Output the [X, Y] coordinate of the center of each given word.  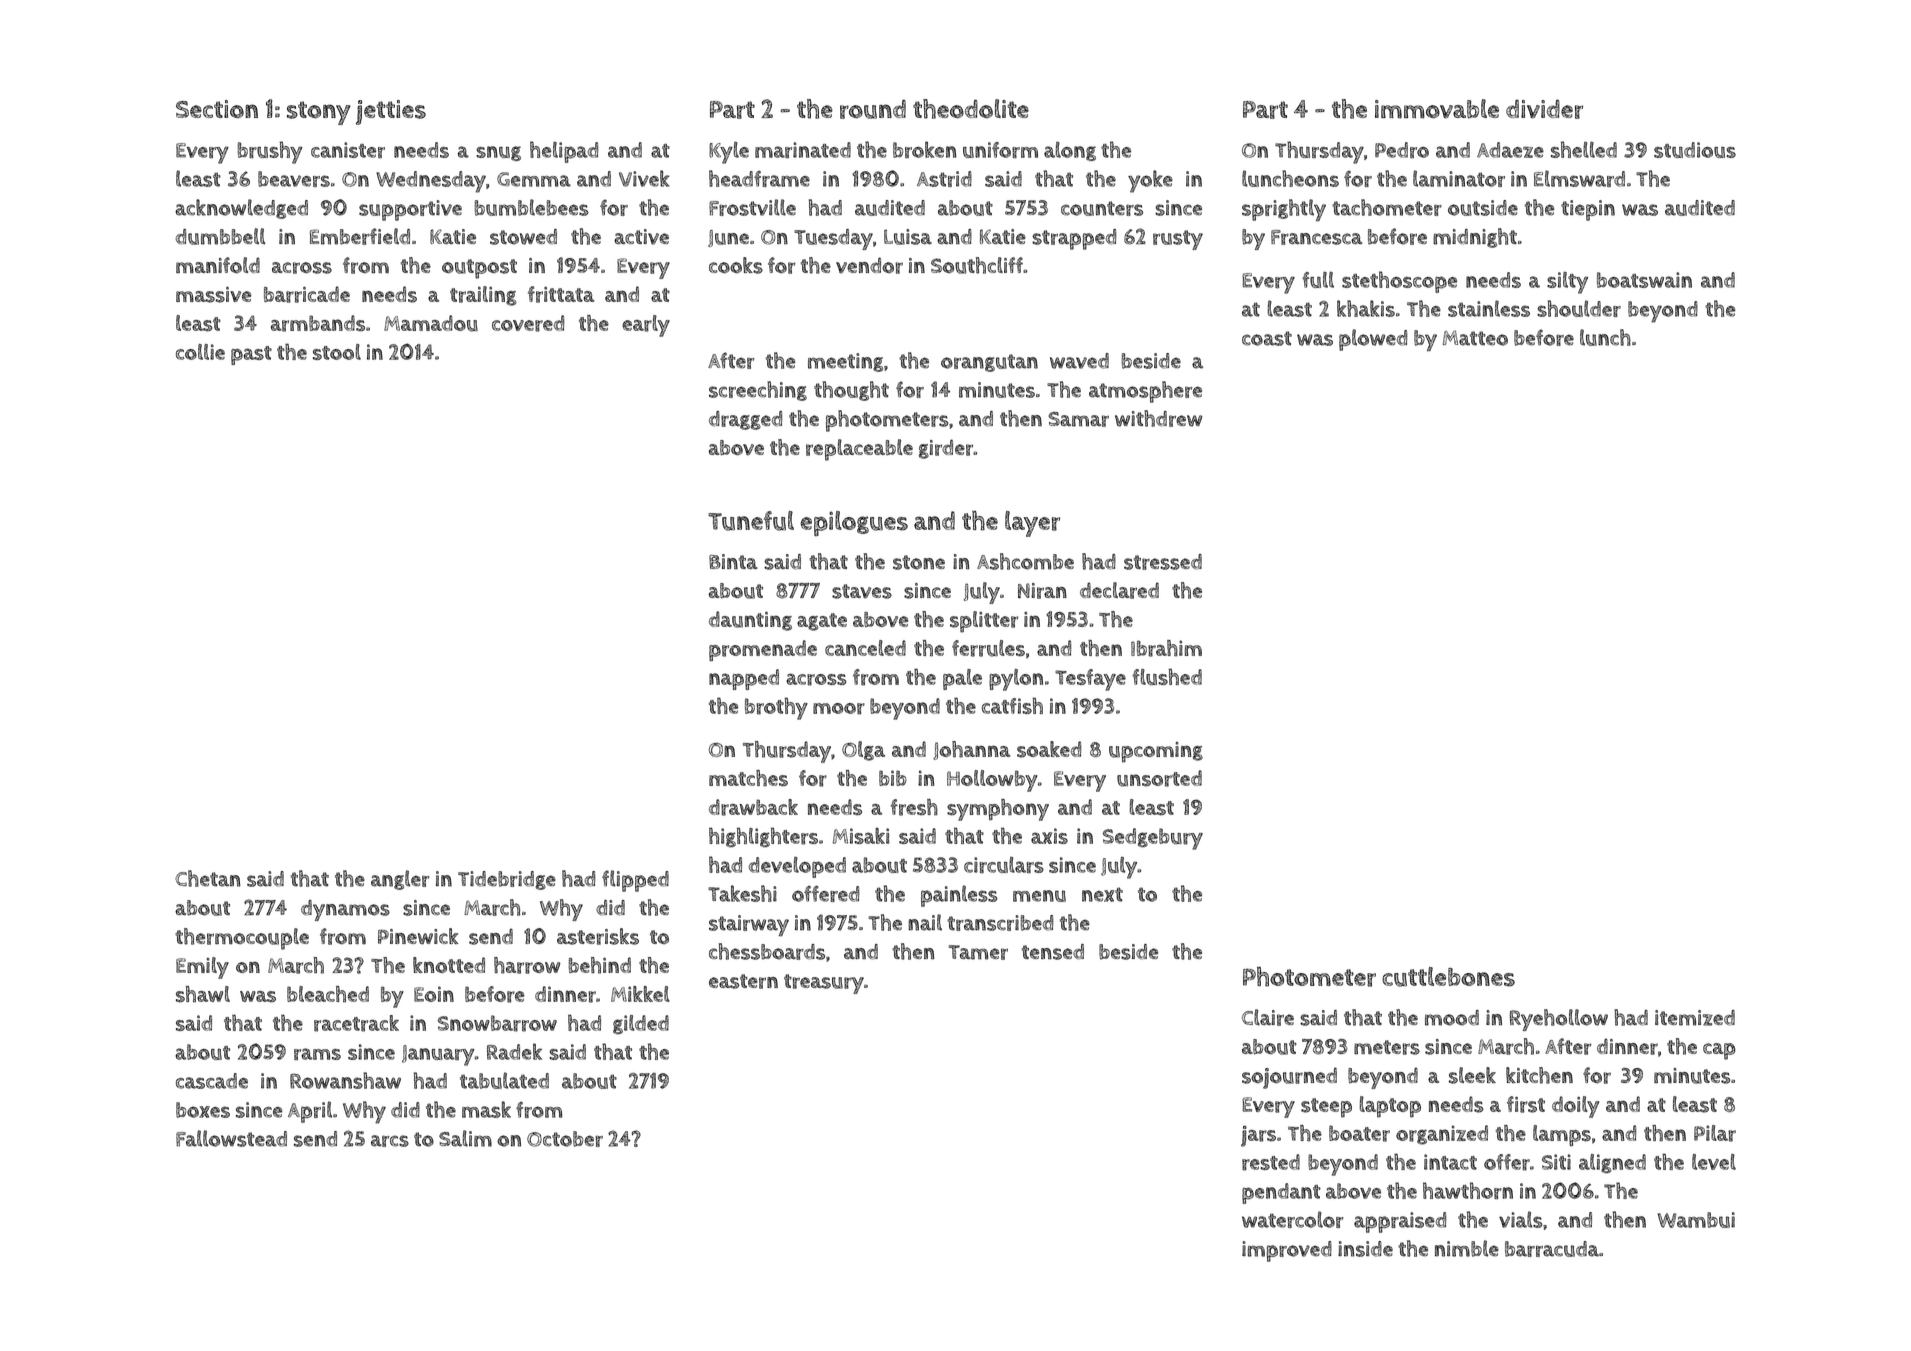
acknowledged [241, 209]
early [646, 326]
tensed [1053, 952]
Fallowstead [231, 1138]
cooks [736, 265]
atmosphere [1145, 392]
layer [1032, 524]
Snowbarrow [497, 1023]
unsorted [1159, 778]
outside [1483, 208]
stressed [1163, 562]
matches [748, 778]
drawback [753, 807]
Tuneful [751, 521]
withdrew [1158, 418]
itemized [1695, 1018]
